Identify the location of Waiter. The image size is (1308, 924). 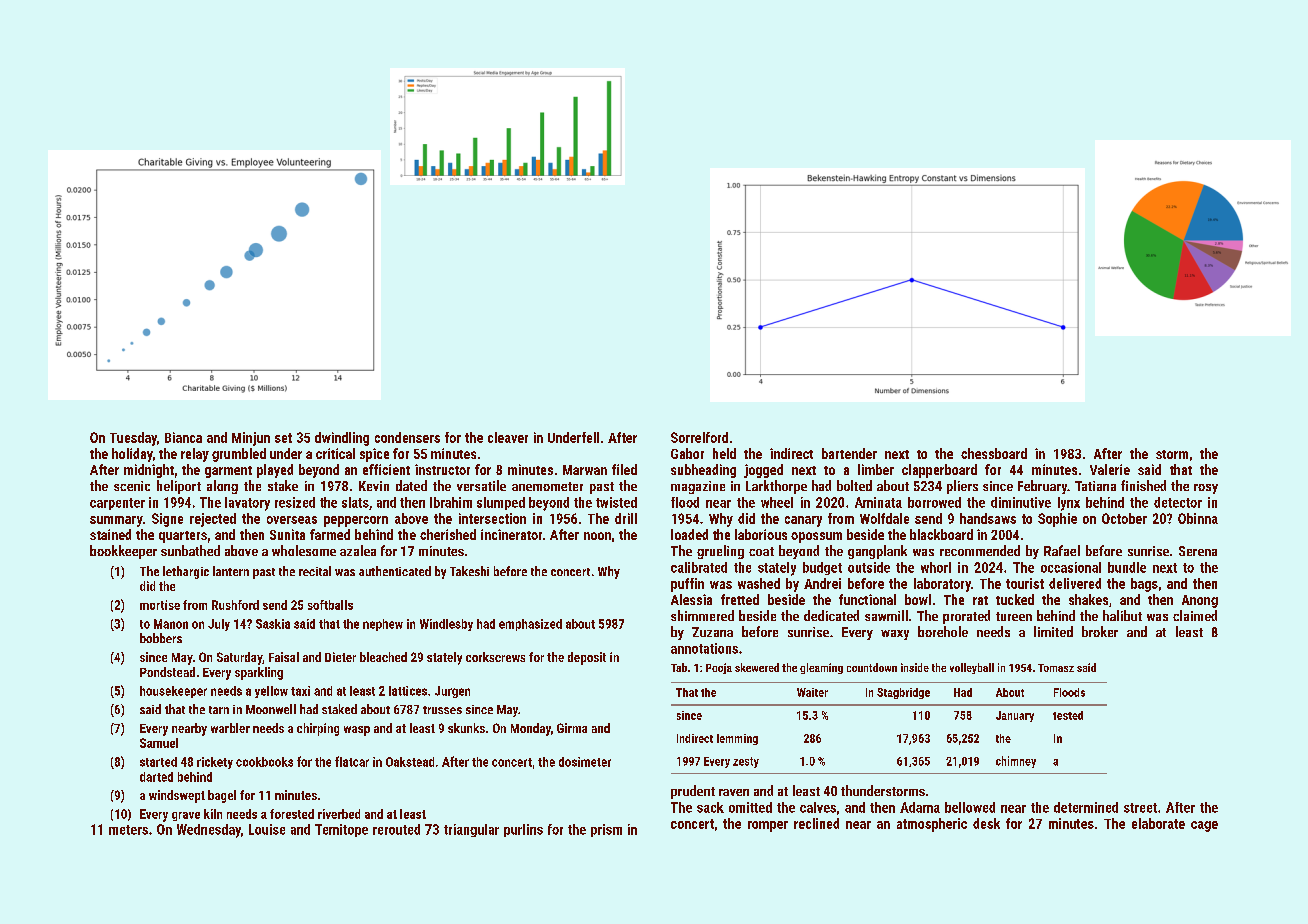
(812, 692).
